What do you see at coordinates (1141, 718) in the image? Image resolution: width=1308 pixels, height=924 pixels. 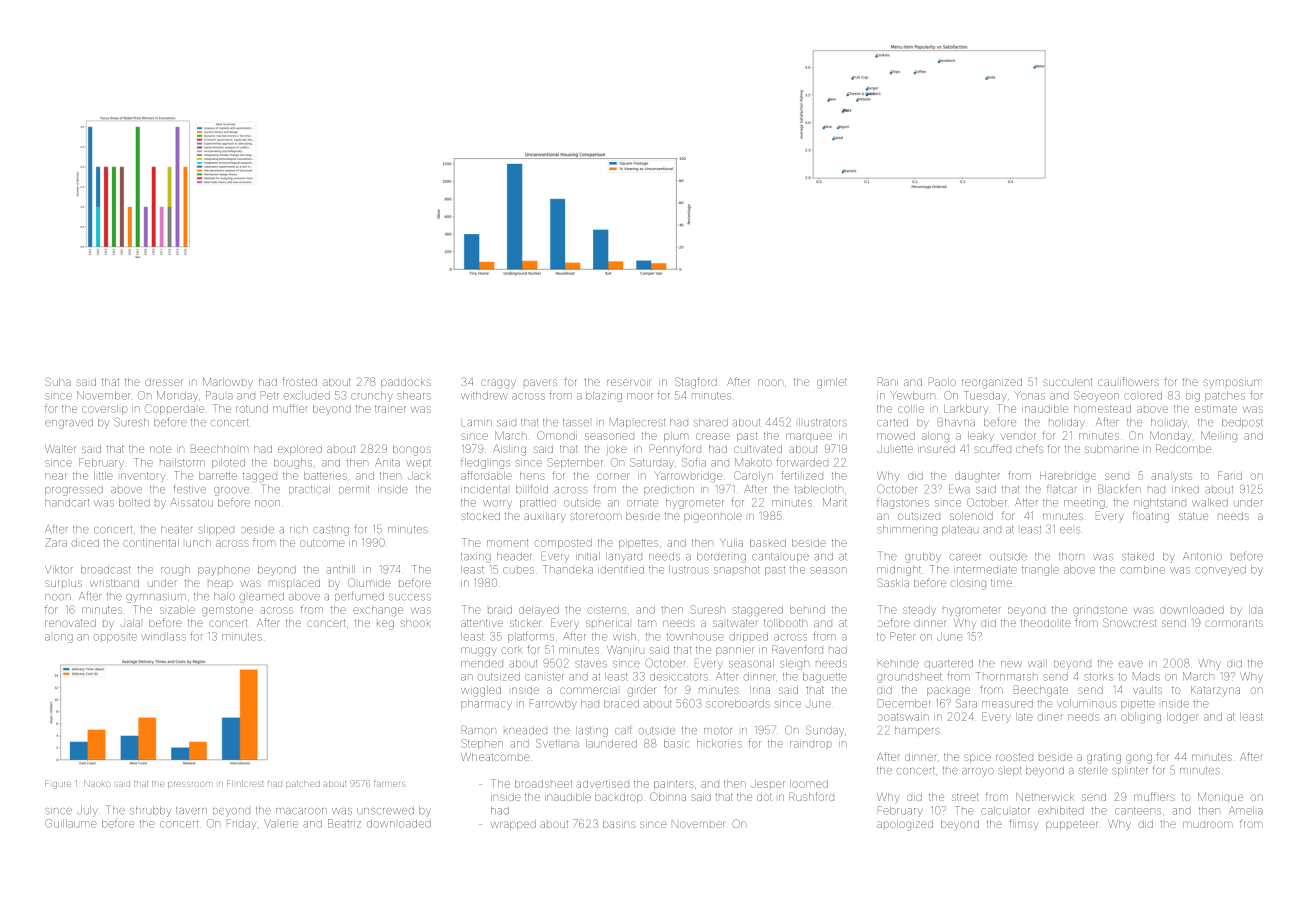 I see `obliging` at bounding box center [1141, 718].
